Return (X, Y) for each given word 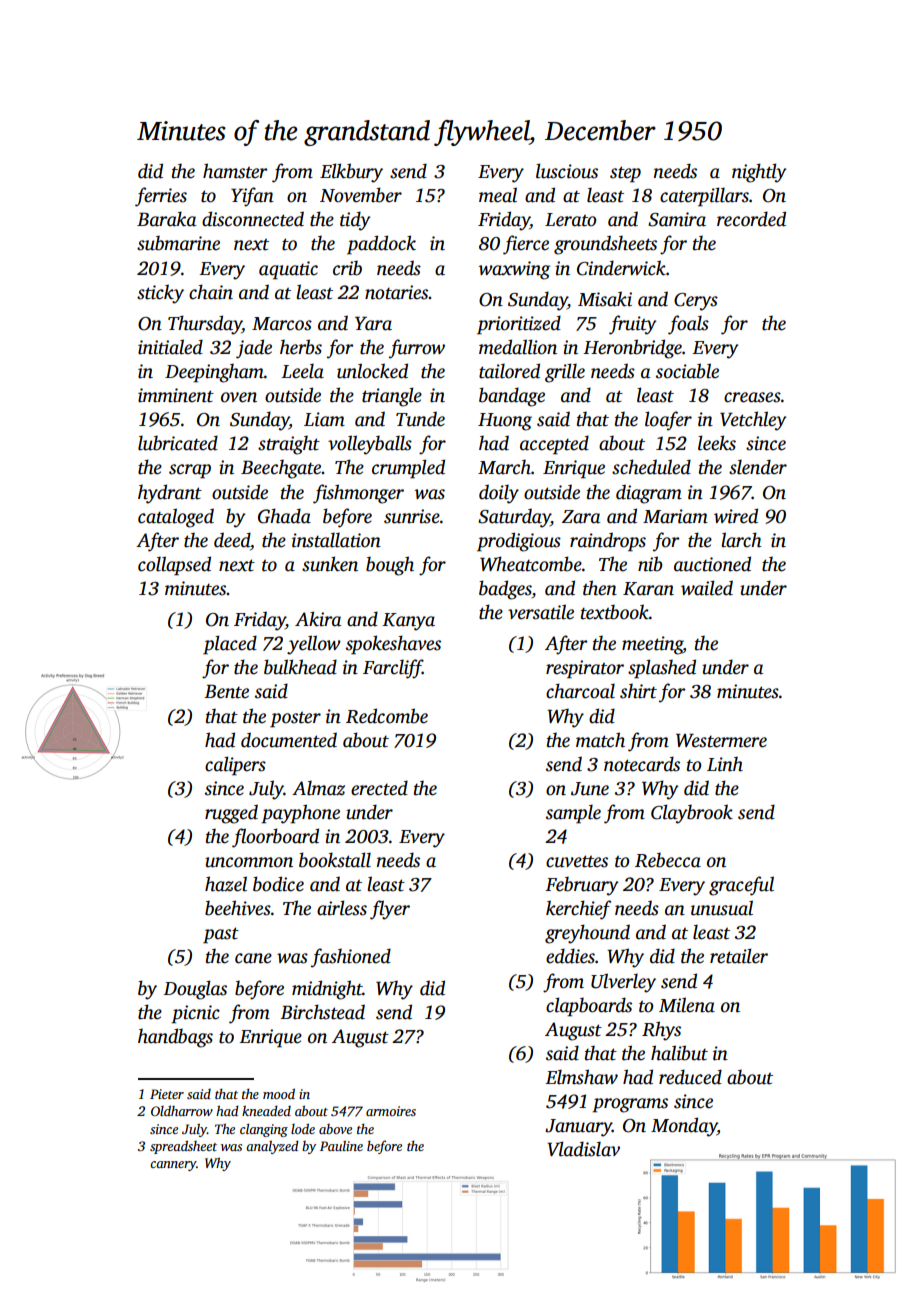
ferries (161, 197)
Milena (687, 1005)
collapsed (174, 566)
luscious (567, 171)
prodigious (519, 542)
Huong (505, 422)
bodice (278, 884)
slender (758, 467)
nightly (759, 173)
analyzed (272, 1147)
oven (239, 397)
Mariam (675, 516)
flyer (390, 910)
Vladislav (583, 1149)
